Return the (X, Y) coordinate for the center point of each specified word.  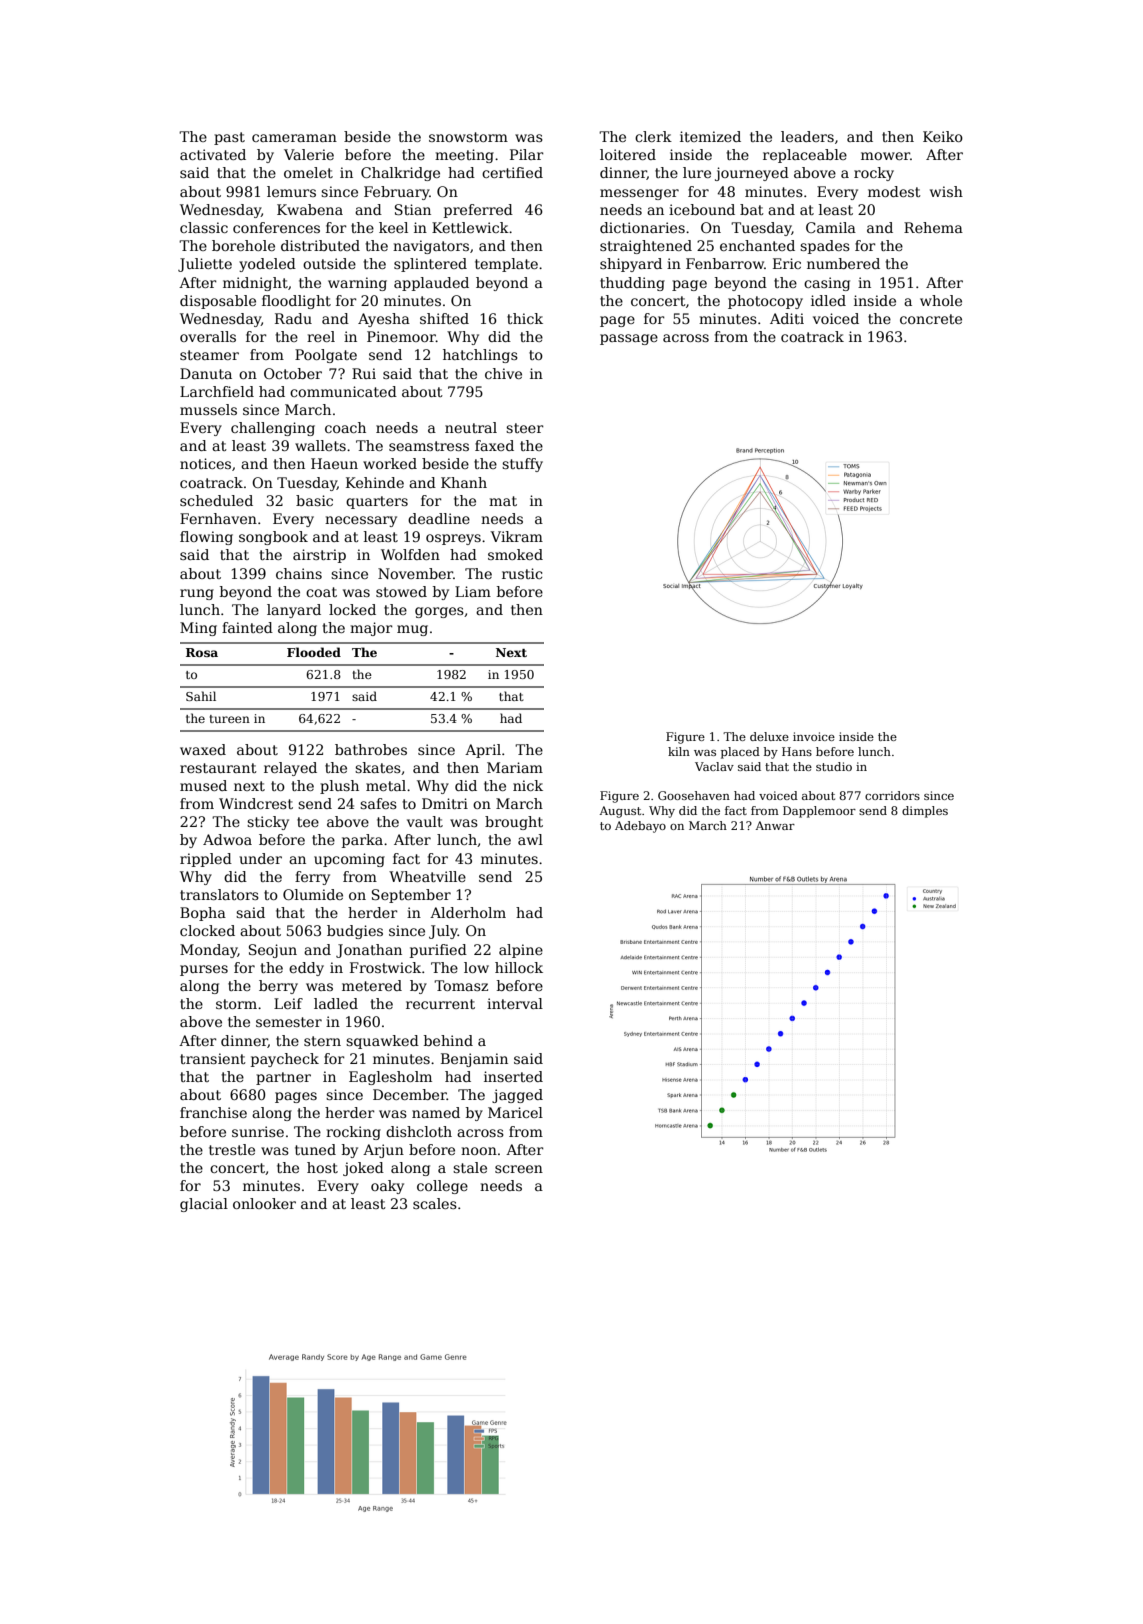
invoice (814, 736)
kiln (679, 751)
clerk (653, 136)
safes (378, 803)
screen (519, 1169)
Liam (473, 591)
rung (197, 594)
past (229, 138)
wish (946, 191)
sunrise (258, 1131)
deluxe (769, 736)
